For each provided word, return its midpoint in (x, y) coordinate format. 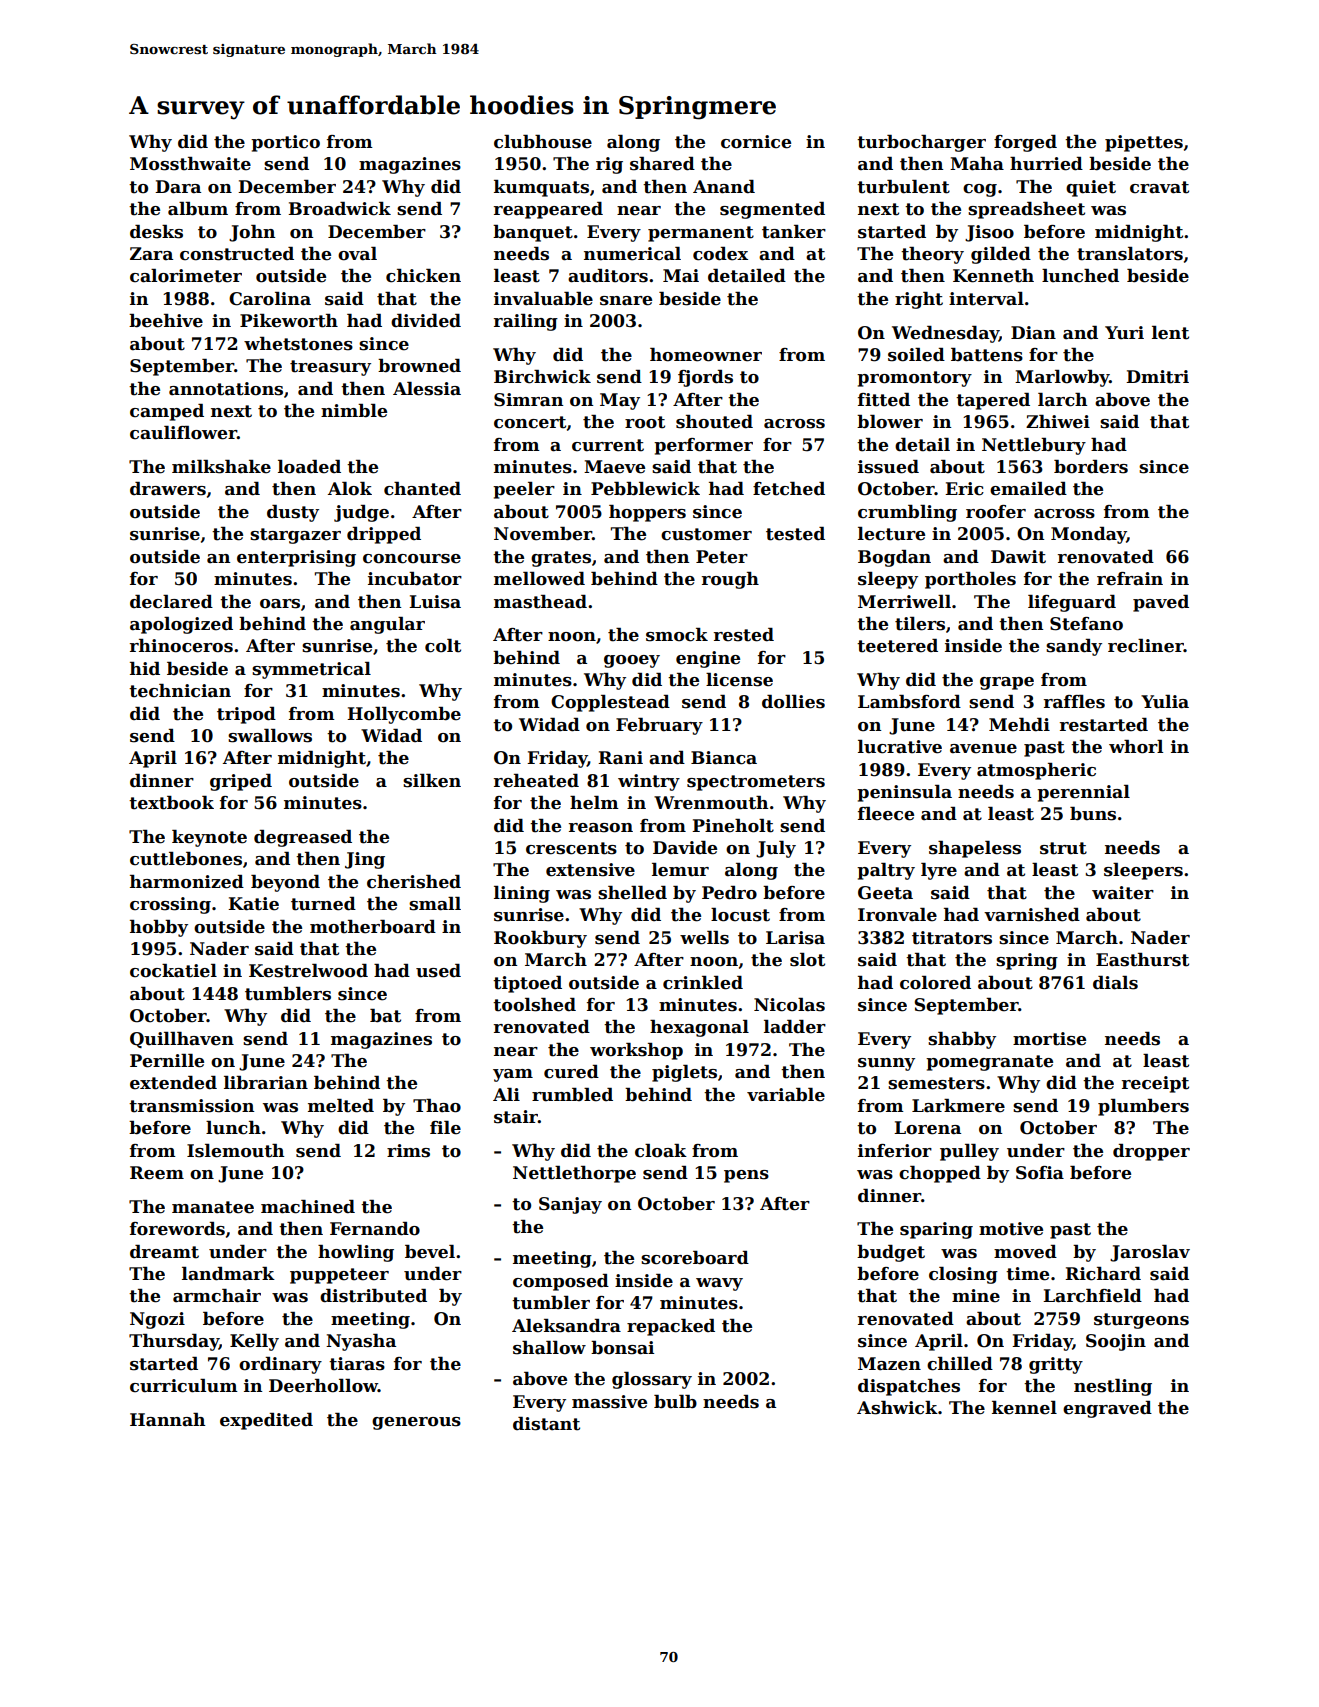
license (739, 680)
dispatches (909, 1387)
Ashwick (897, 1408)
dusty (293, 513)
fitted (884, 400)
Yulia (1165, 702)
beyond (285, 883)
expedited (266, 1421)
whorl (1136, 747)
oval (357, 254)
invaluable (543, 299)
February (659, 726)
